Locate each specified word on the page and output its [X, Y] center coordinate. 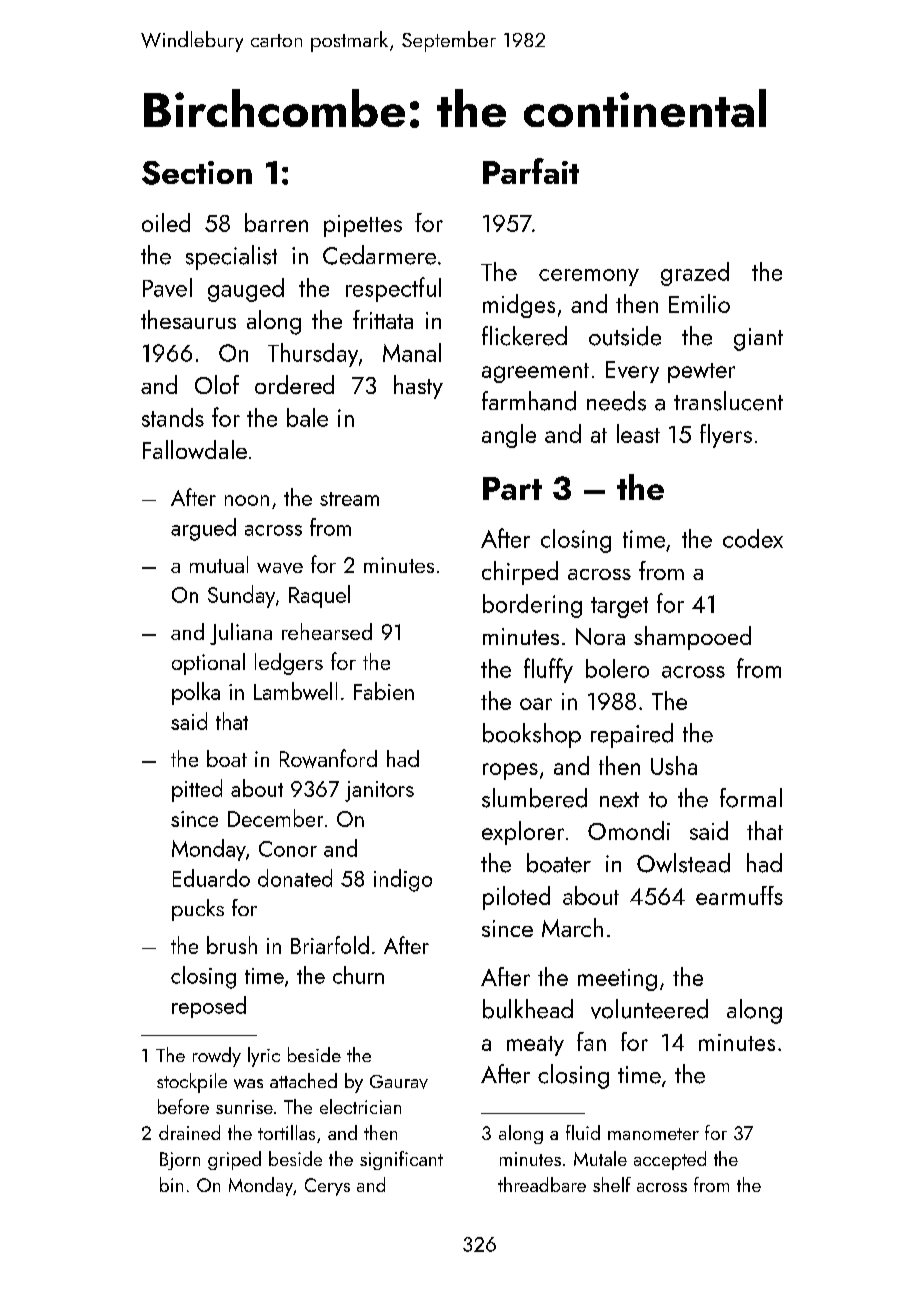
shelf [612, 1184]
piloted [516, 898]
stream [349, 499]
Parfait [531, 171]
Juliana [241, 634]
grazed [695, 274]
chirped [520, 573]
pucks [198, 910]
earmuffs [739, 895]
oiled [166, 222]
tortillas [286, 1132]
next [619, 800]
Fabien [384, 691]
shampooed [692, 638]
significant [401, 1160]
